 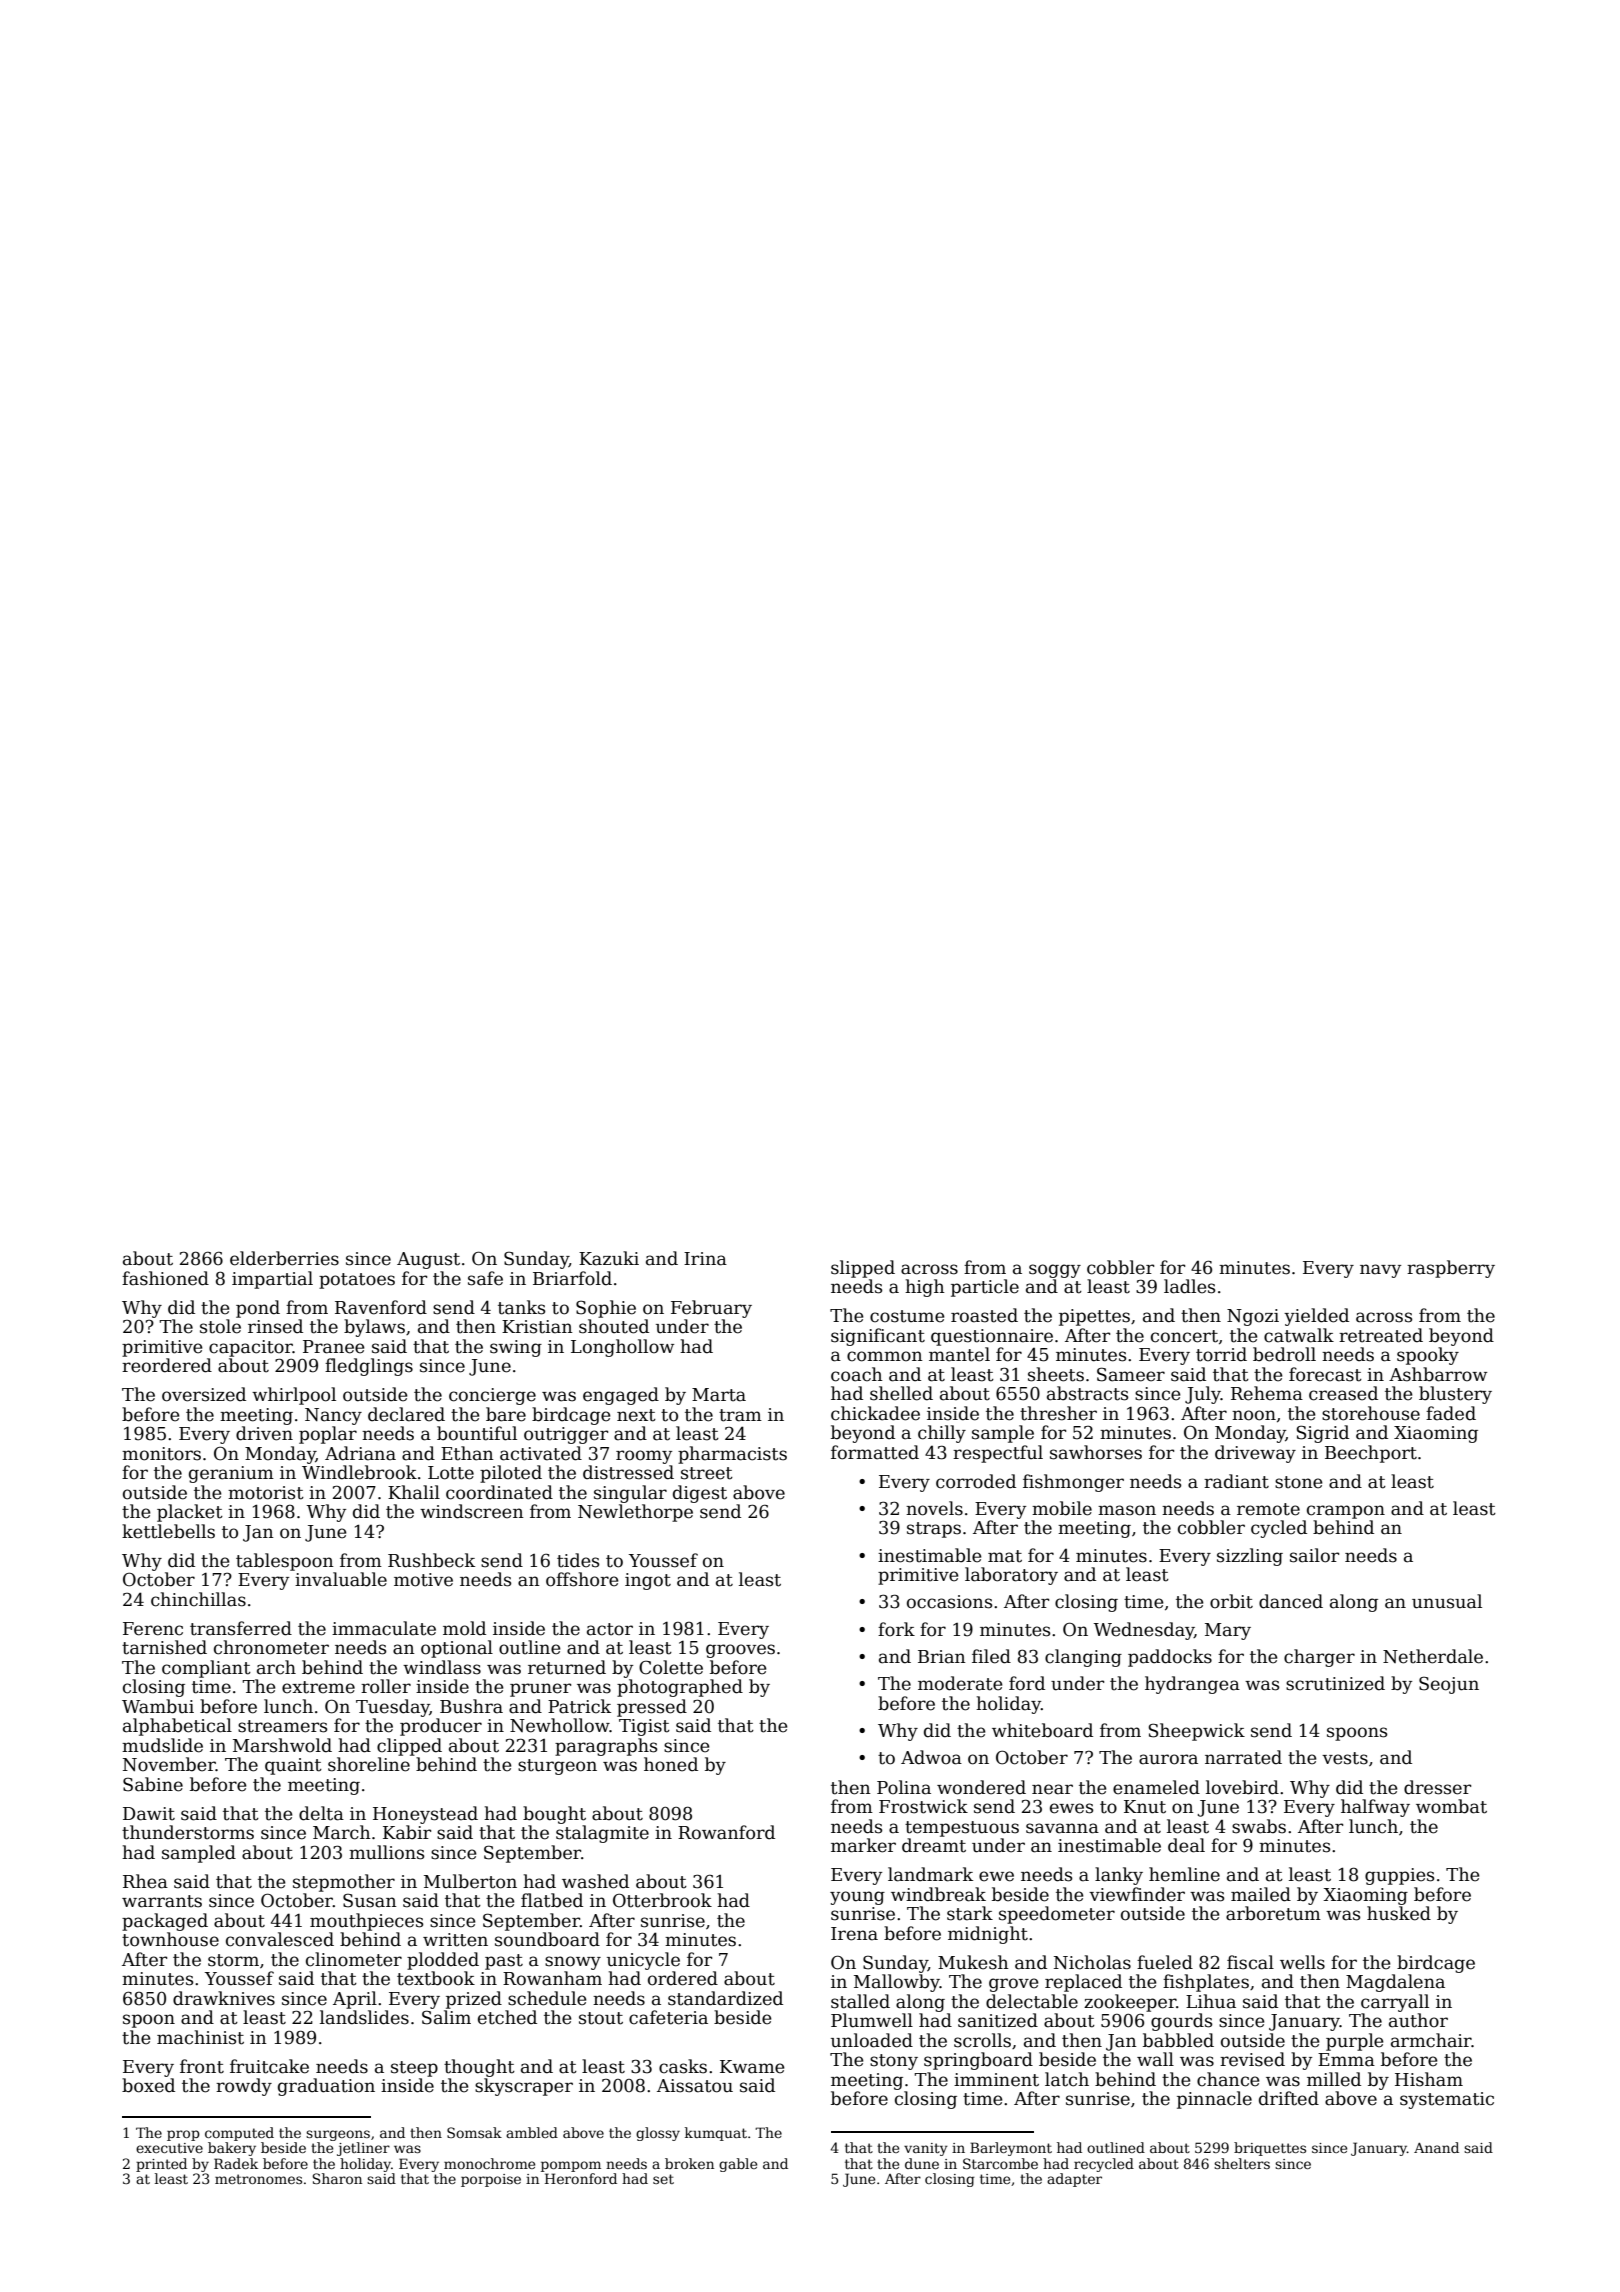 I want to click on rowdy, so click(x=244, y=2087).
